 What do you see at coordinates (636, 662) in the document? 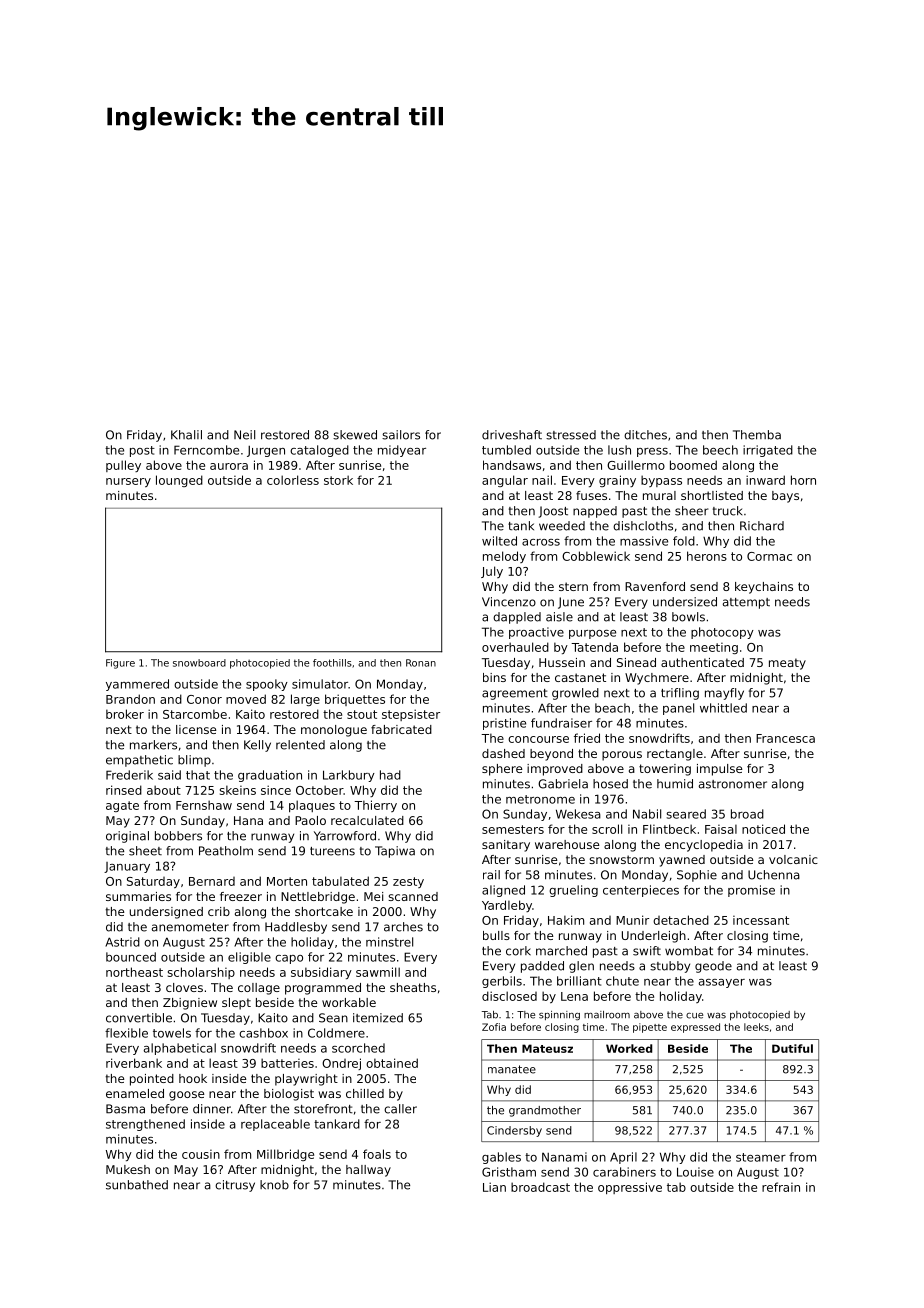
I see `Sinead` at bounding box center [636, 662].
